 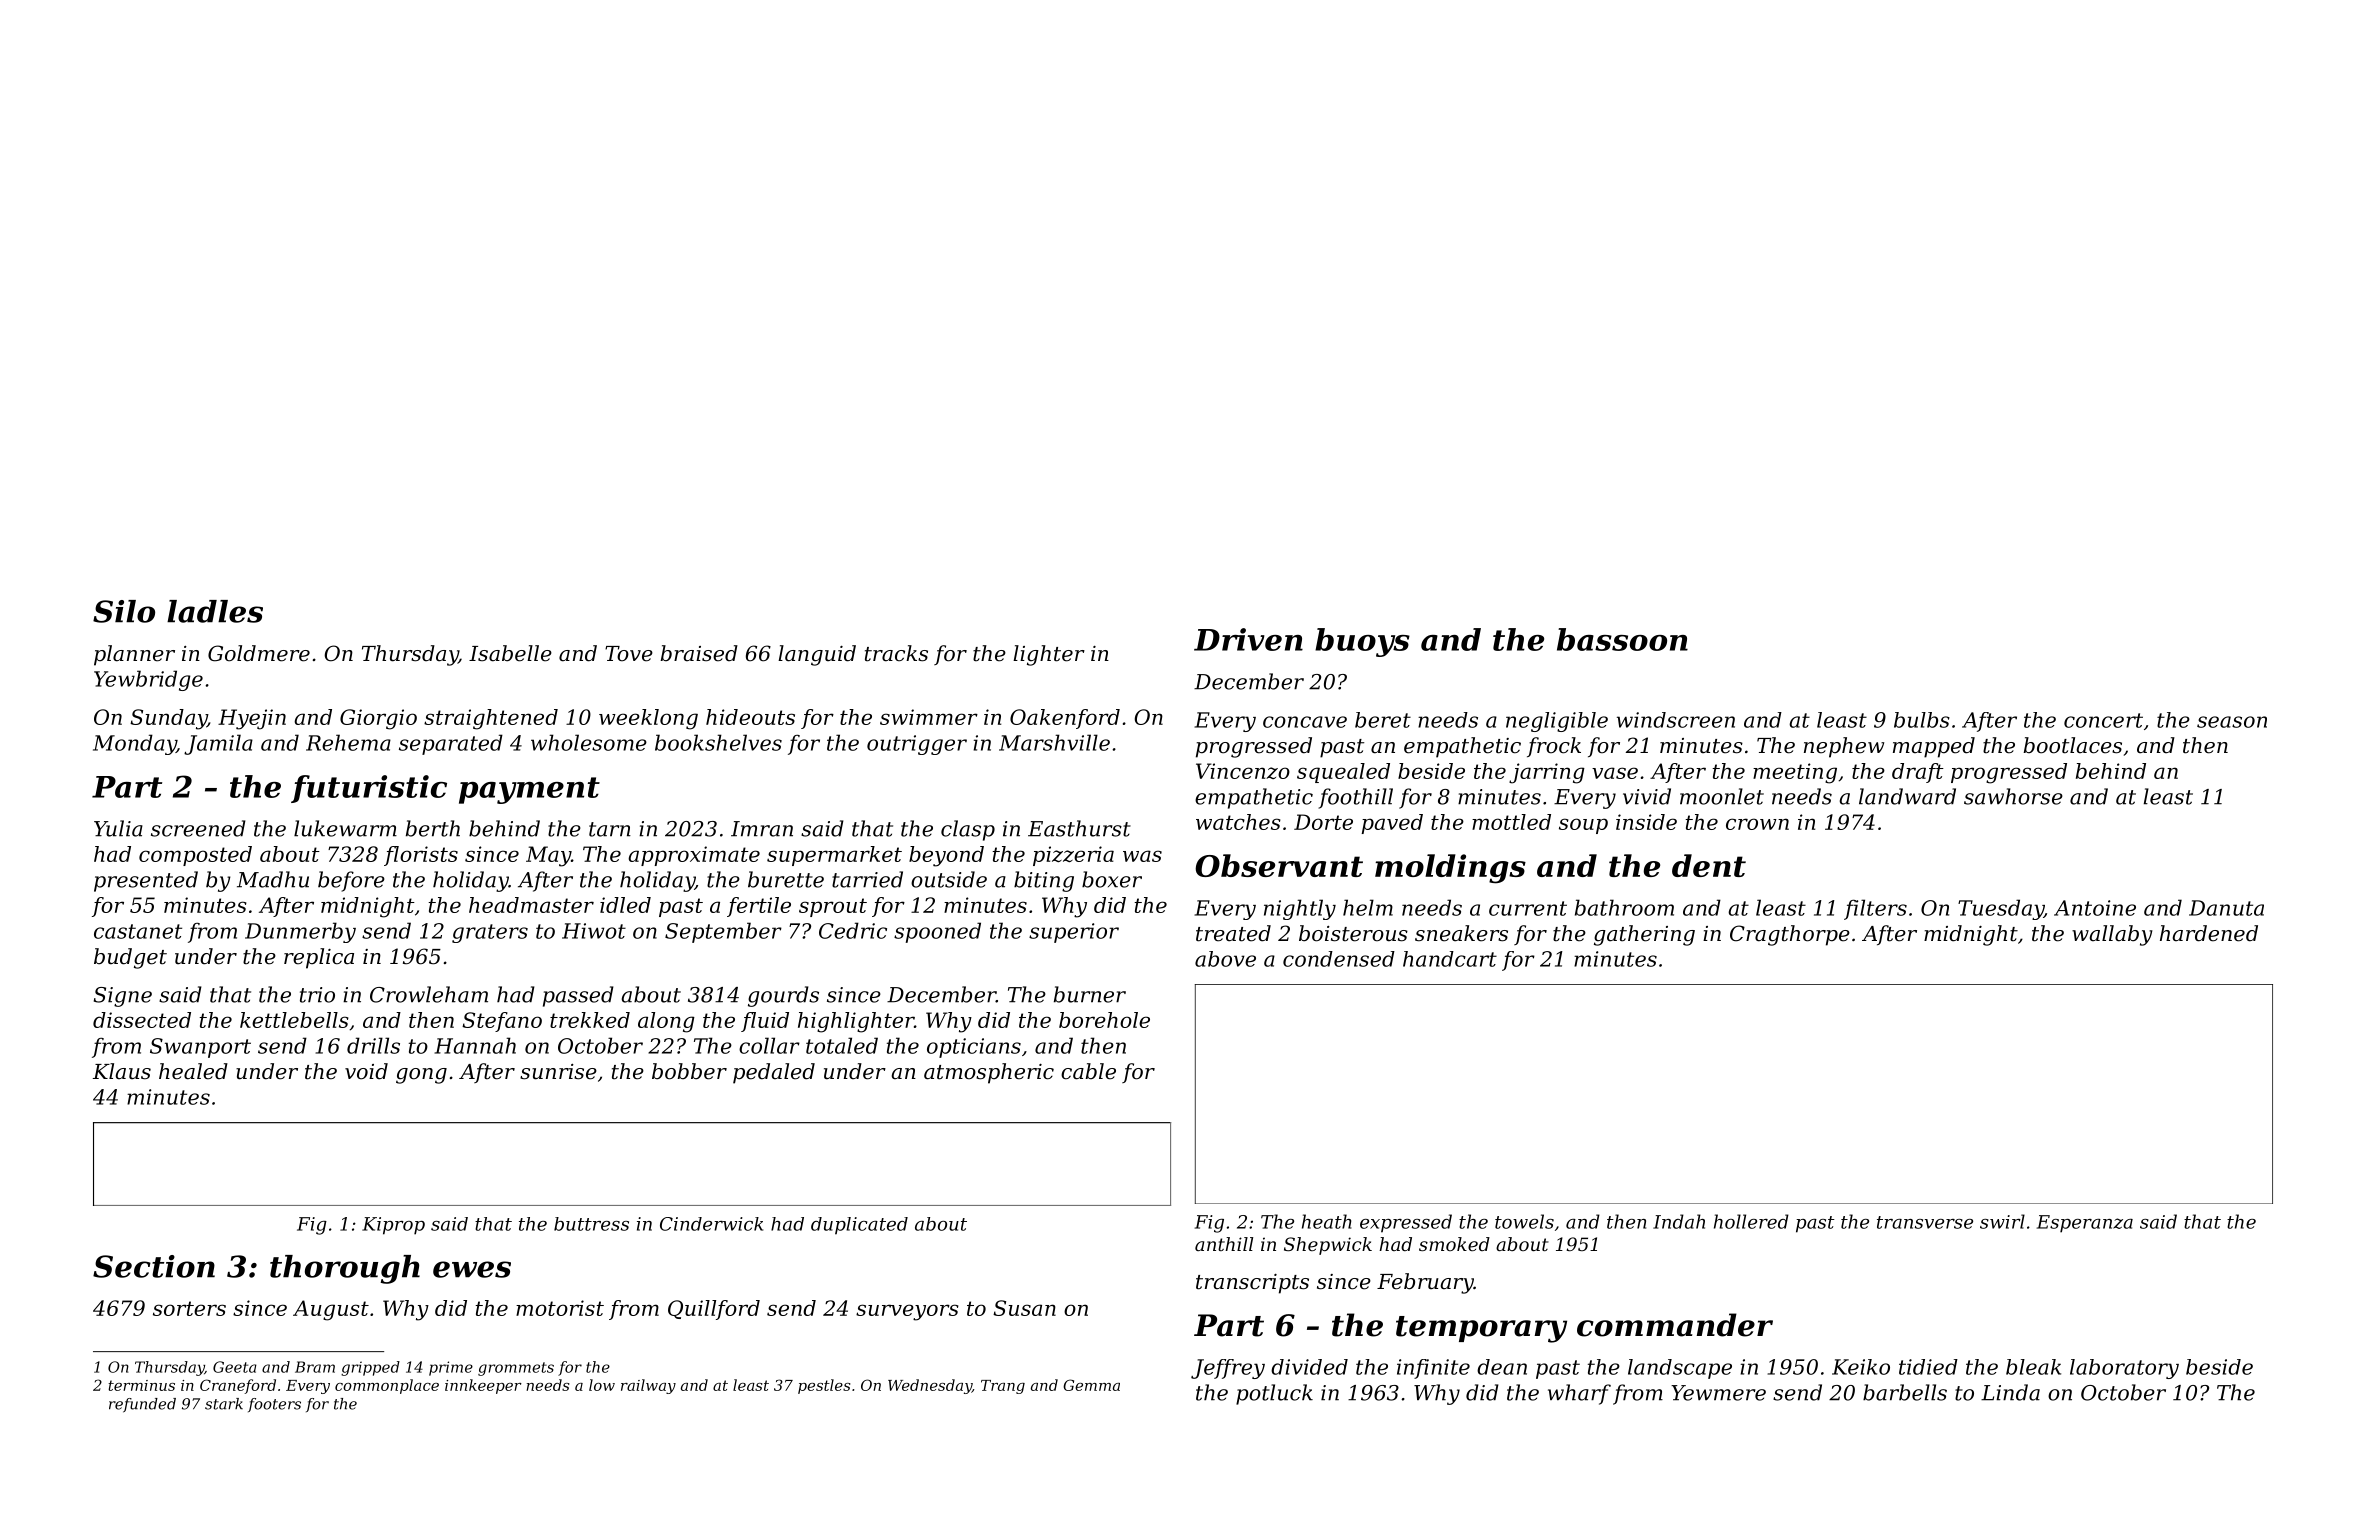 What do you see at coordinates (859, 1226) in the image?
I see `duplicated` at bounding box center [859, 1226].
